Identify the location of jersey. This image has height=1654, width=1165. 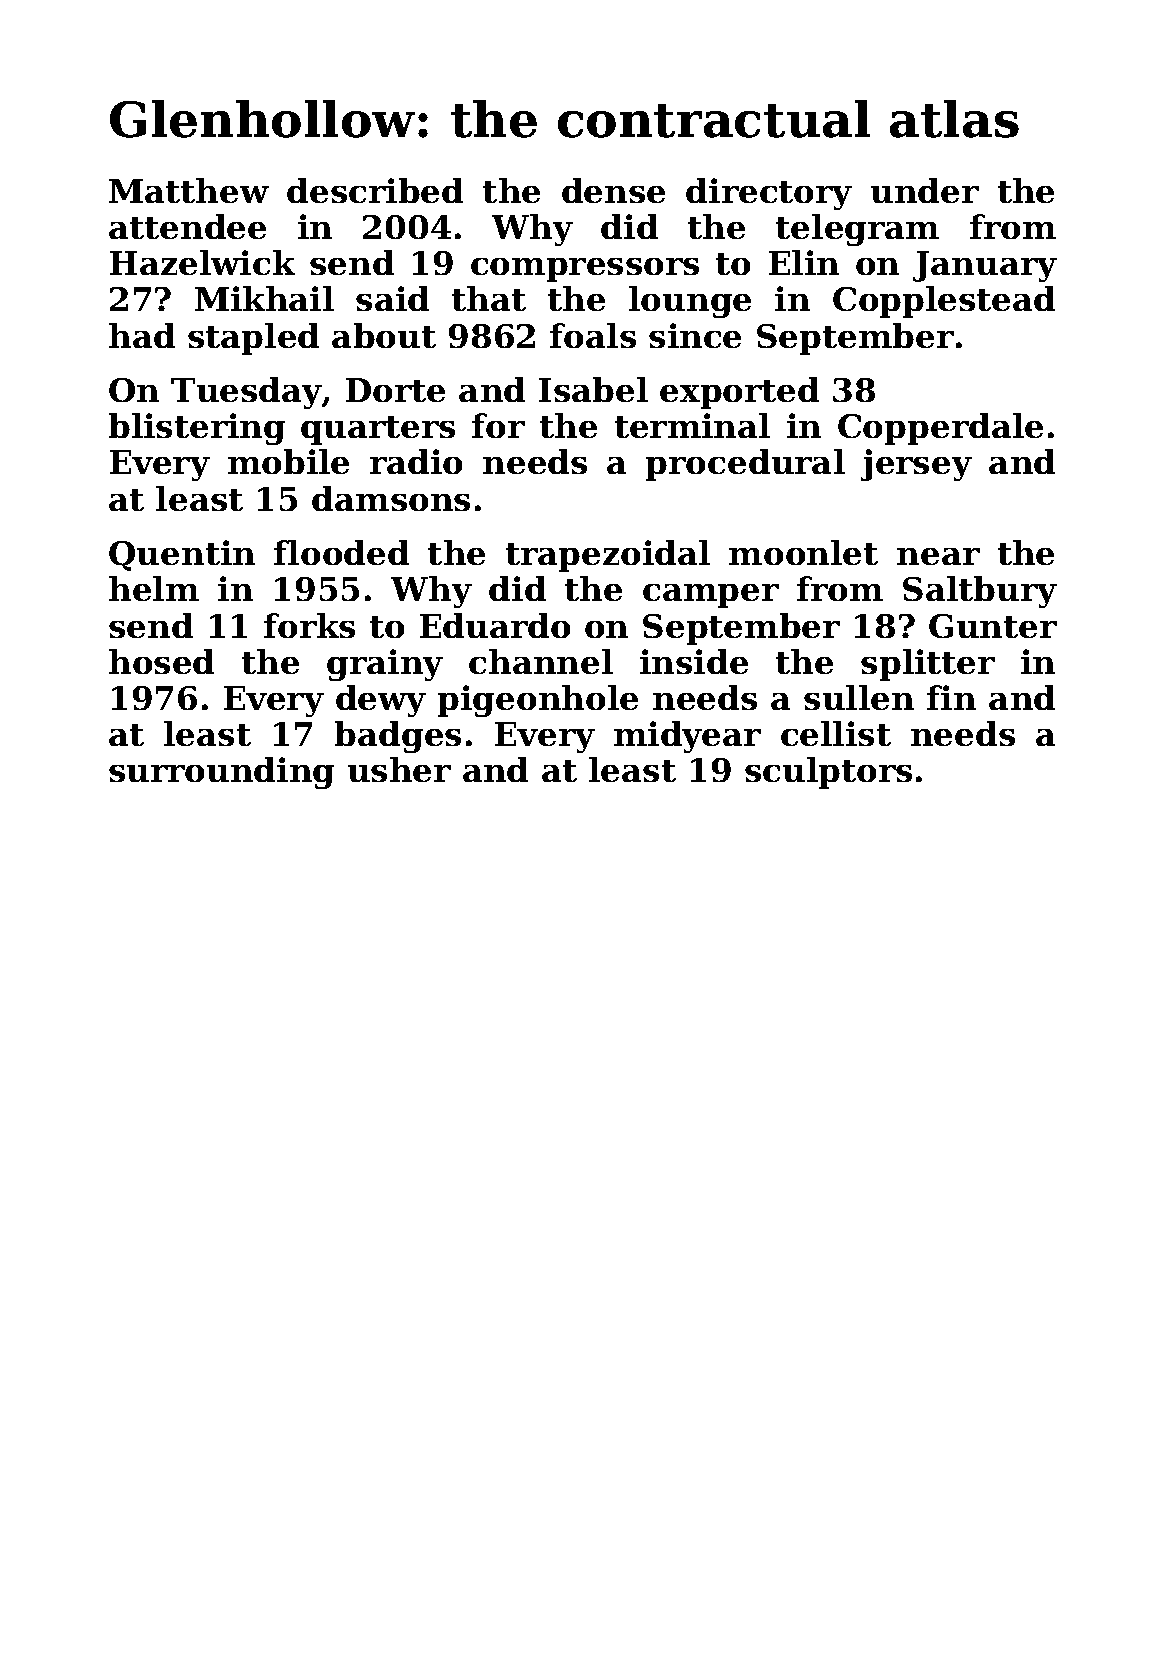
(916, 465).
